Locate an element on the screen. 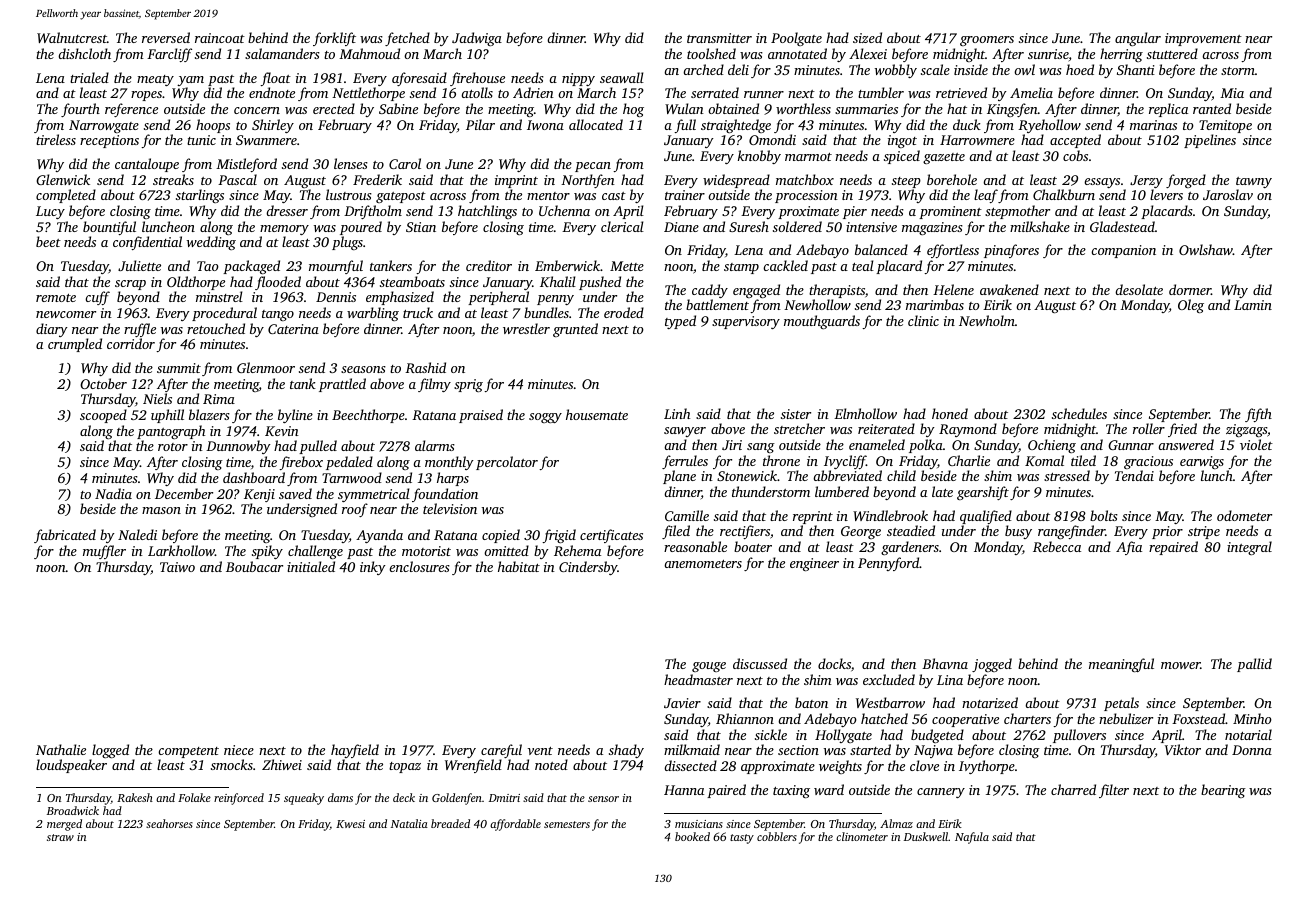 This screenshot has width=1308, height=924. plane is located at coordinates (679, 477).
